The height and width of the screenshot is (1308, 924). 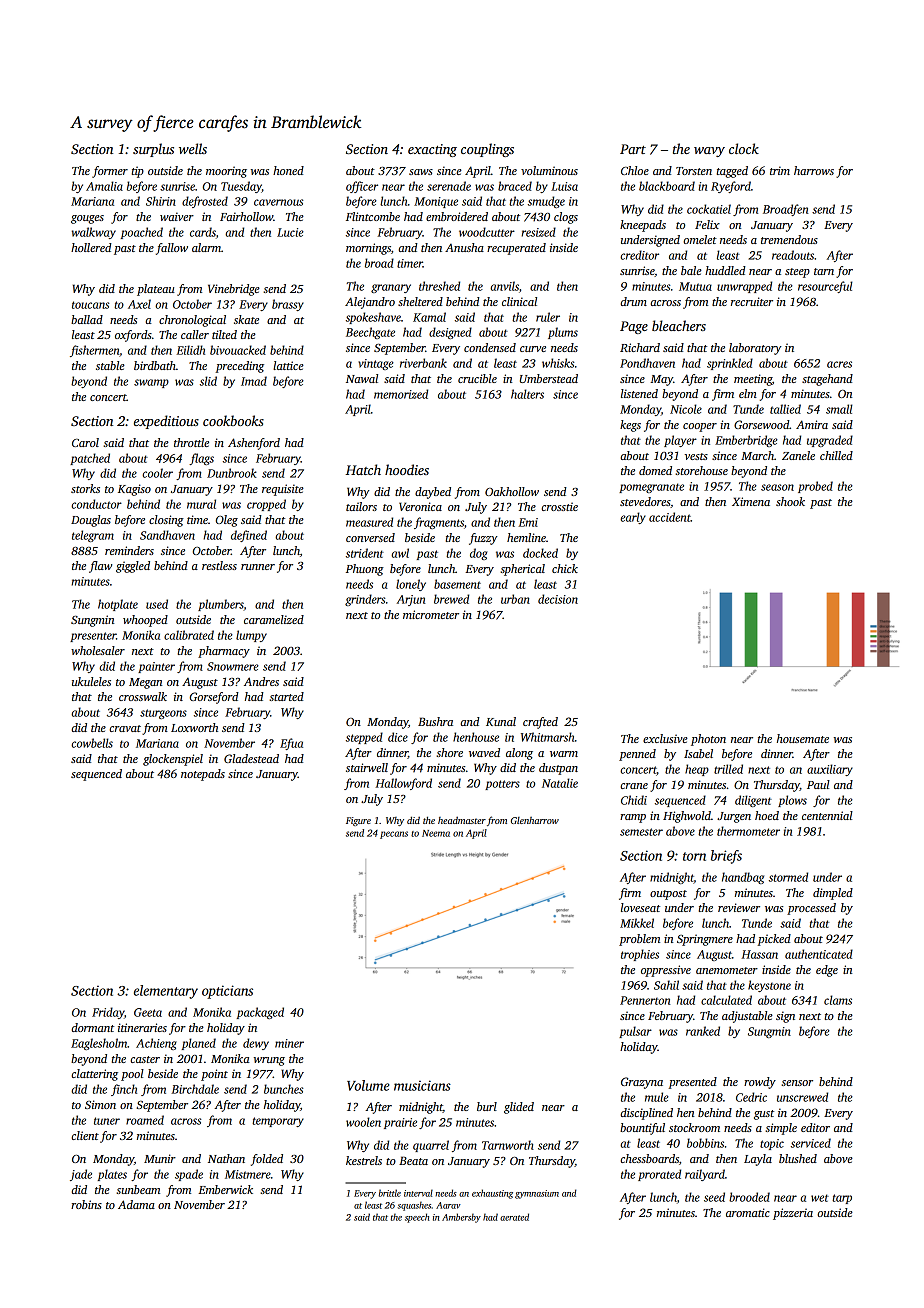 I want to click on basement, so click(x=457, y=584).
